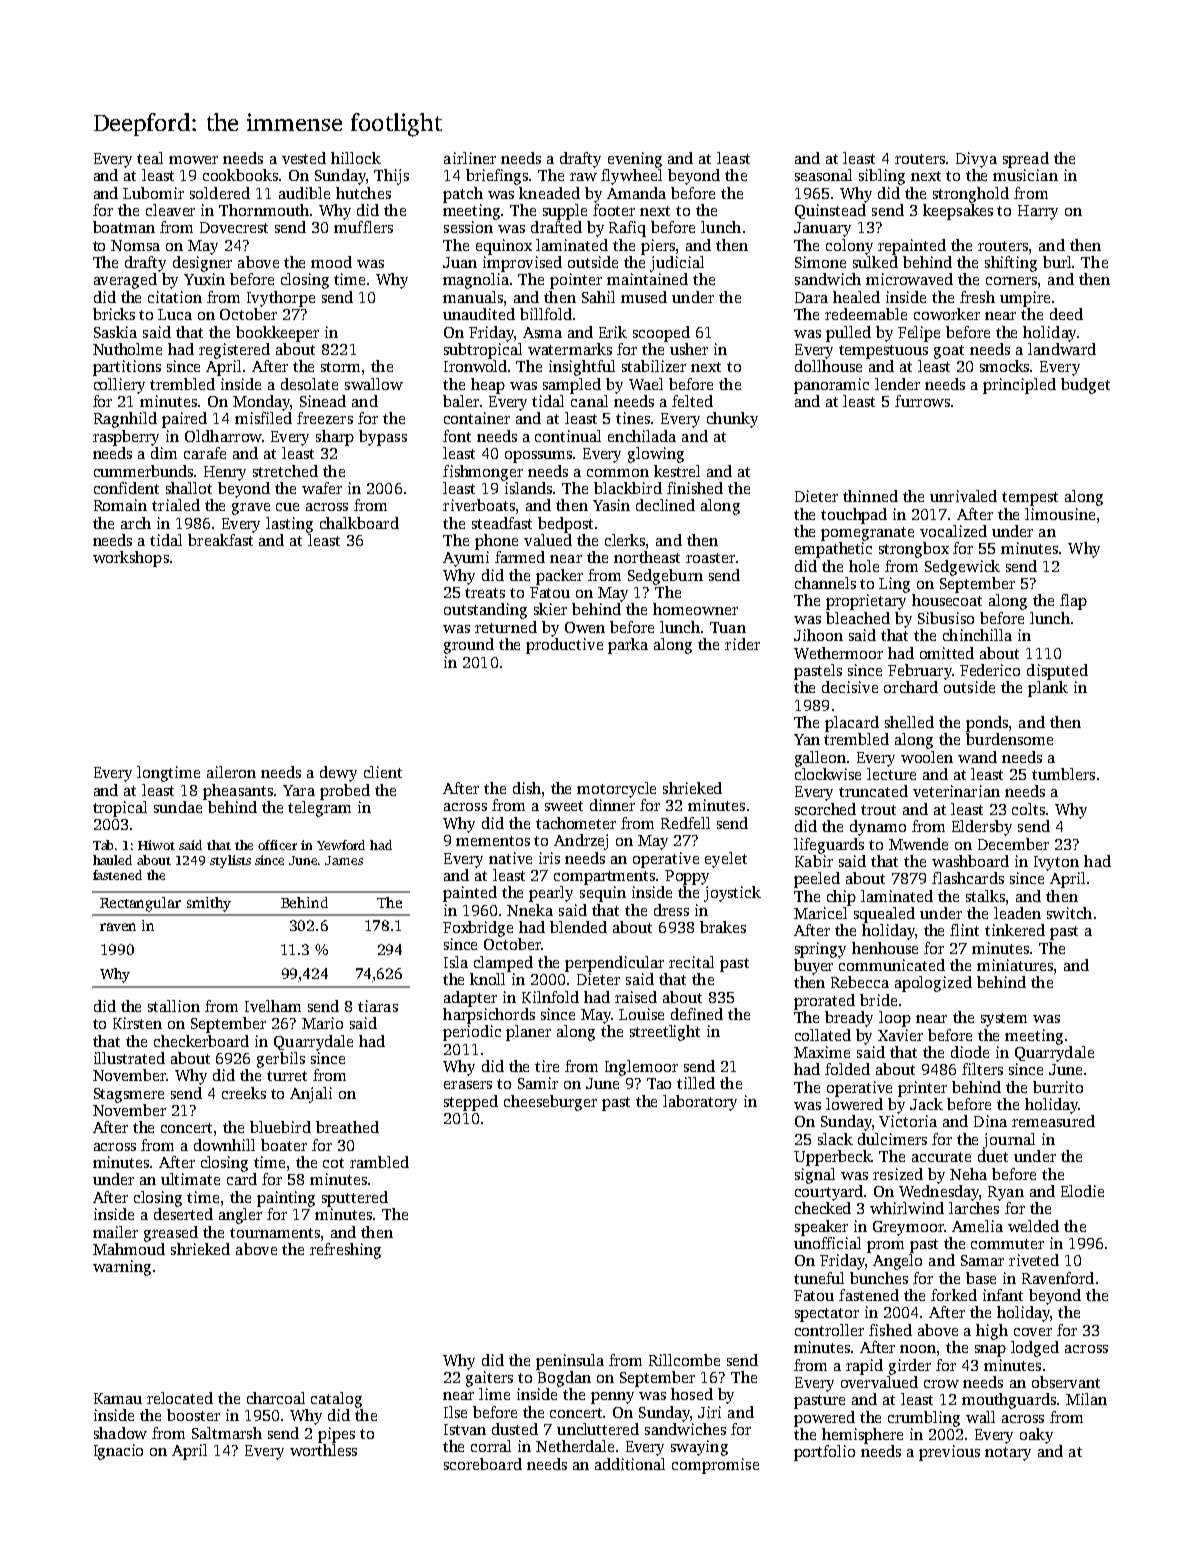 The image size is (1204, 1558). Describe the element at coordinates (338, 774) in the screenshot. I see `dewy` at that location.
